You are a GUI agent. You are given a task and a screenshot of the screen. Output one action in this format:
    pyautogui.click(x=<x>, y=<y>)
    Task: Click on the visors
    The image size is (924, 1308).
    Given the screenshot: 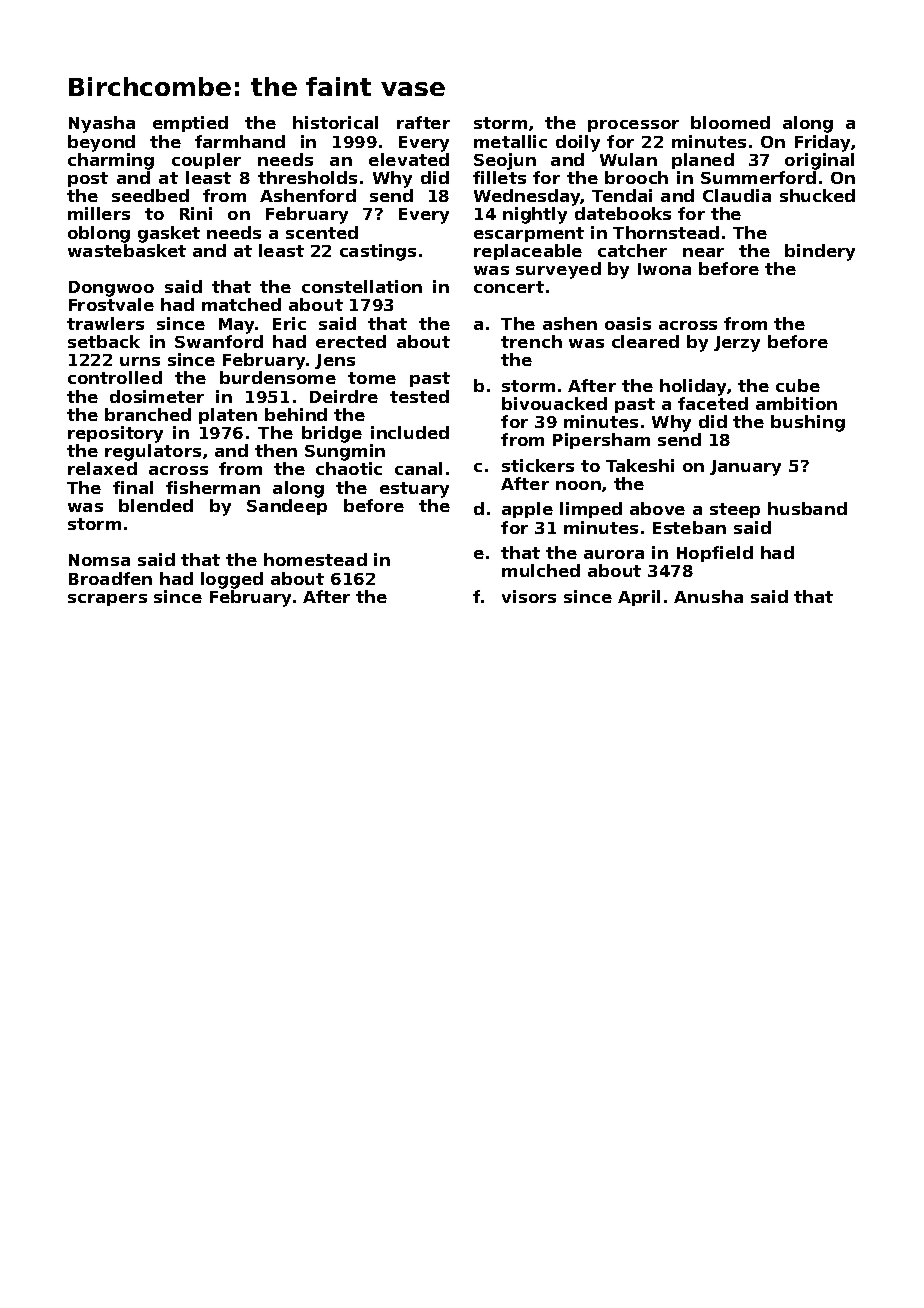 What is the action you would take?
    pyautogui.click(x=529, y=596)
